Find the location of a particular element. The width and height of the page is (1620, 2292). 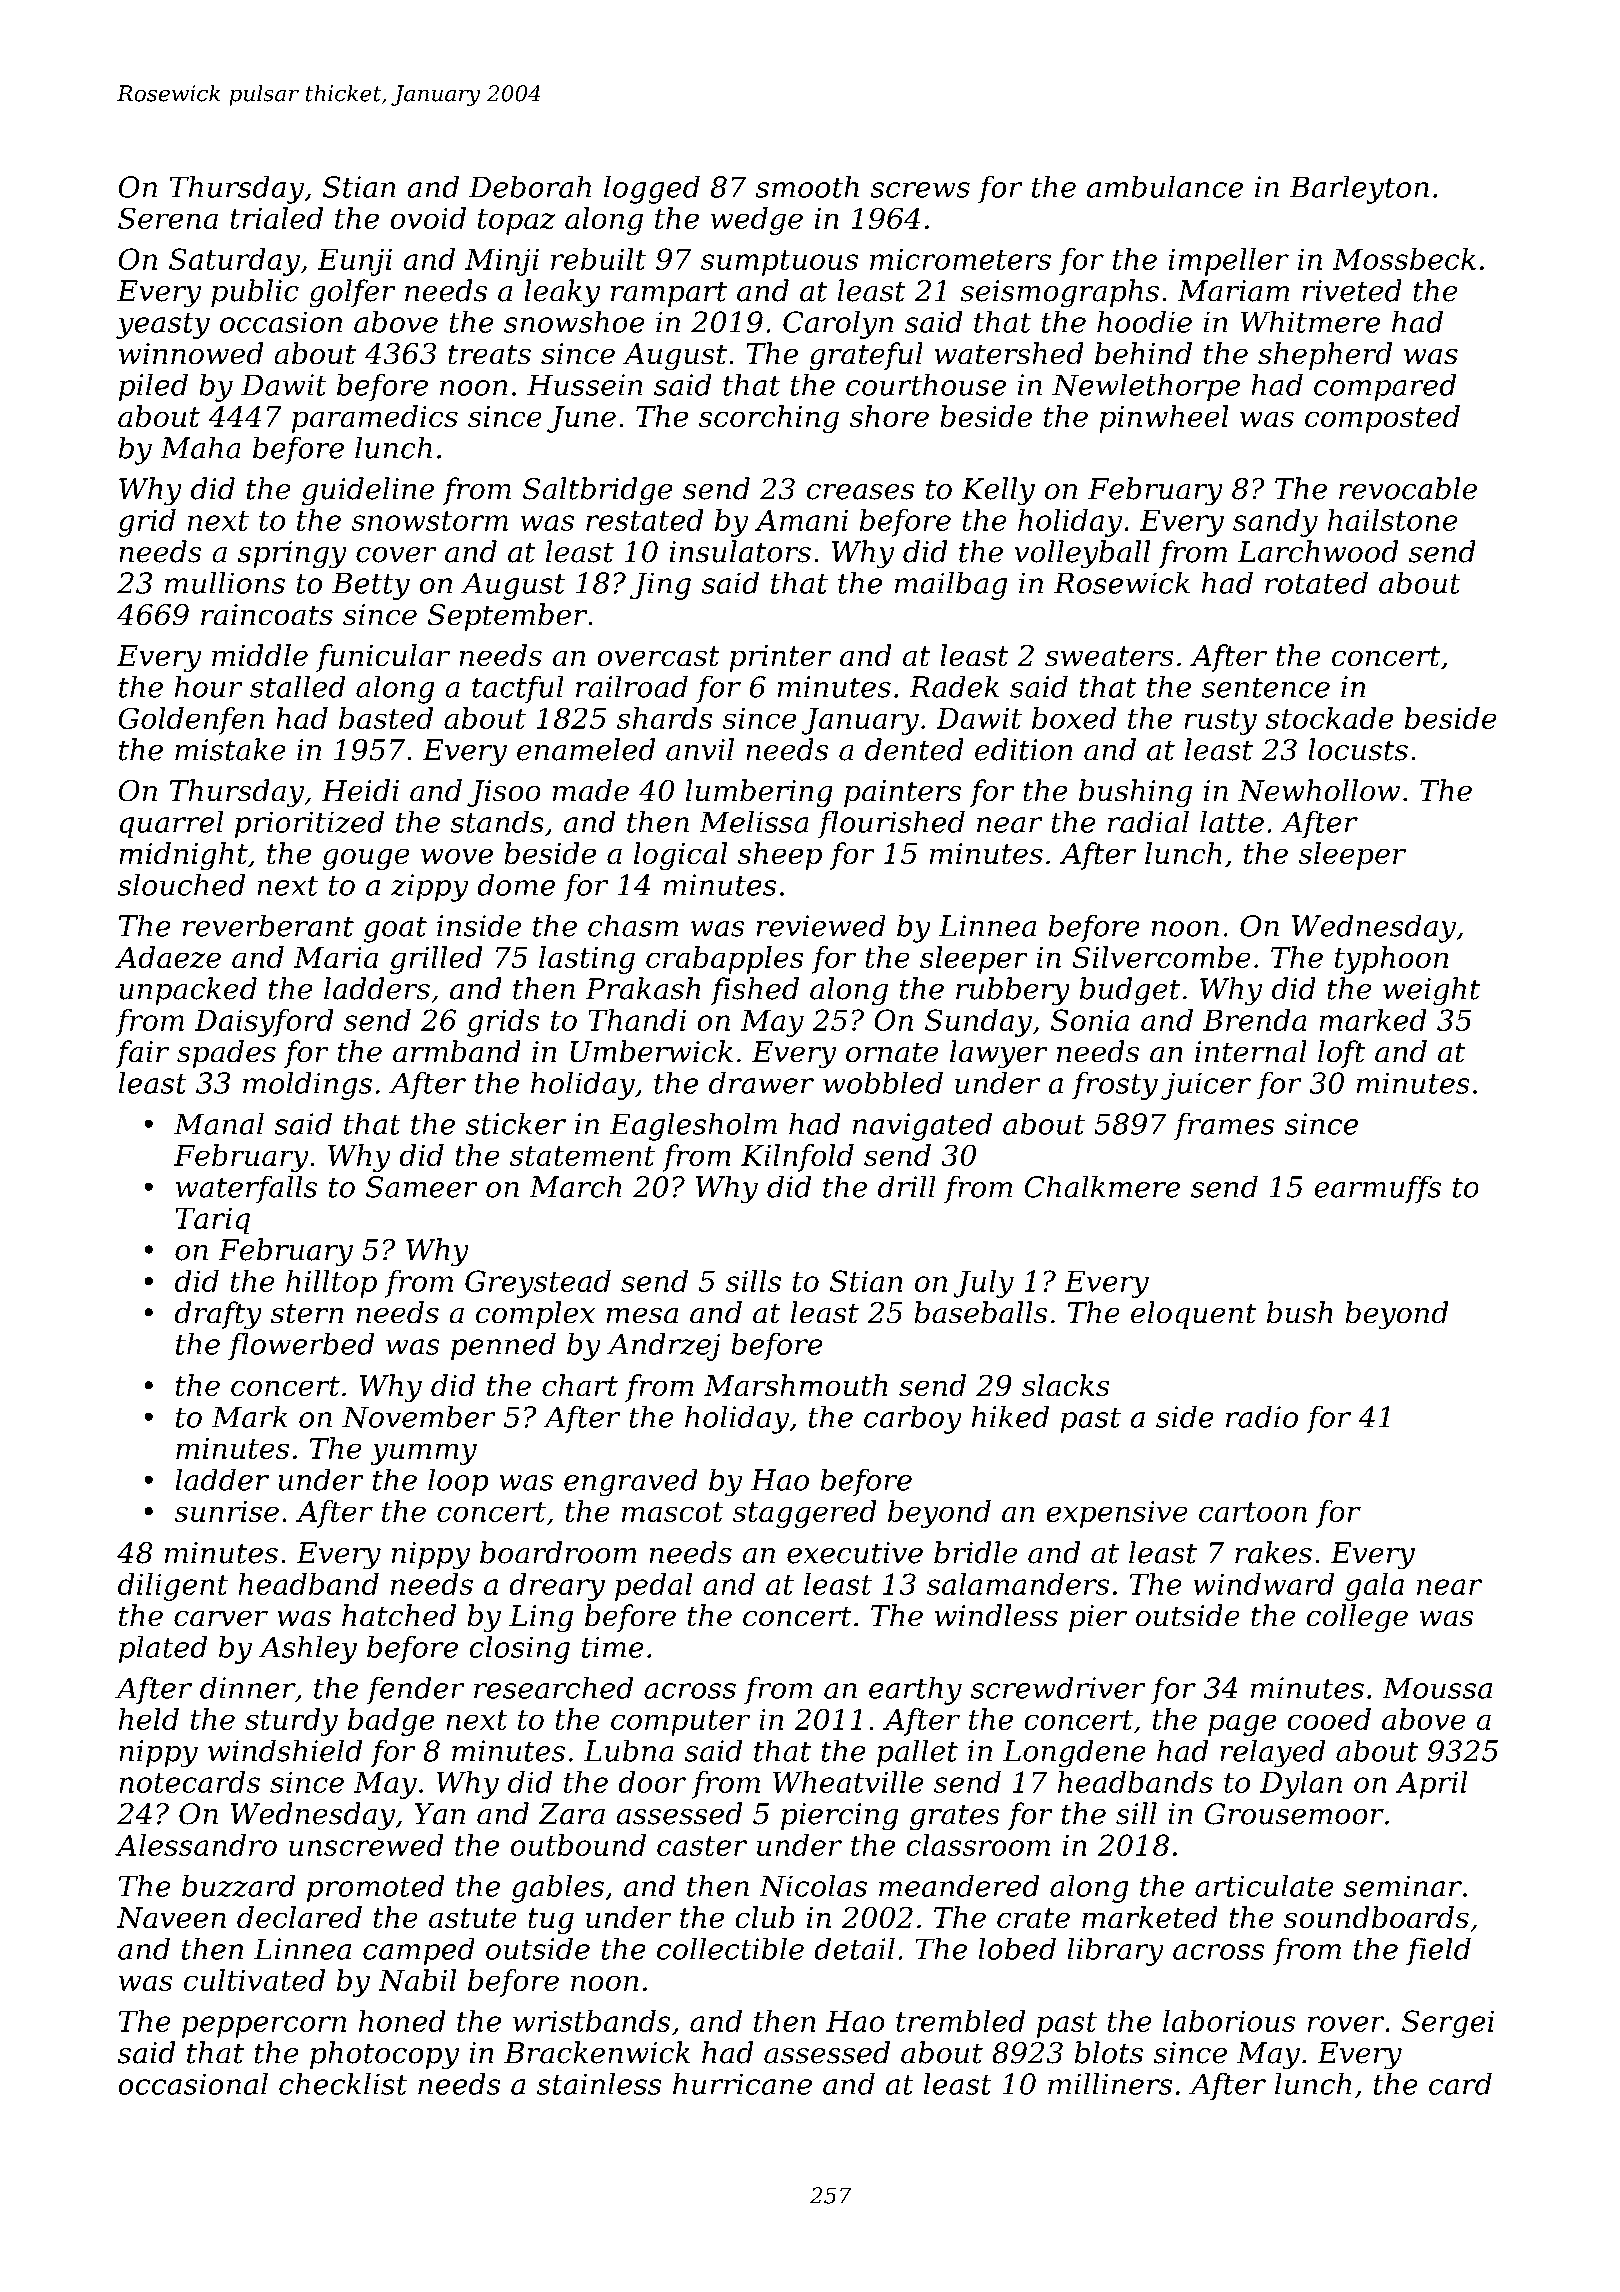

locusts is located at coordinates (1358, 749).
